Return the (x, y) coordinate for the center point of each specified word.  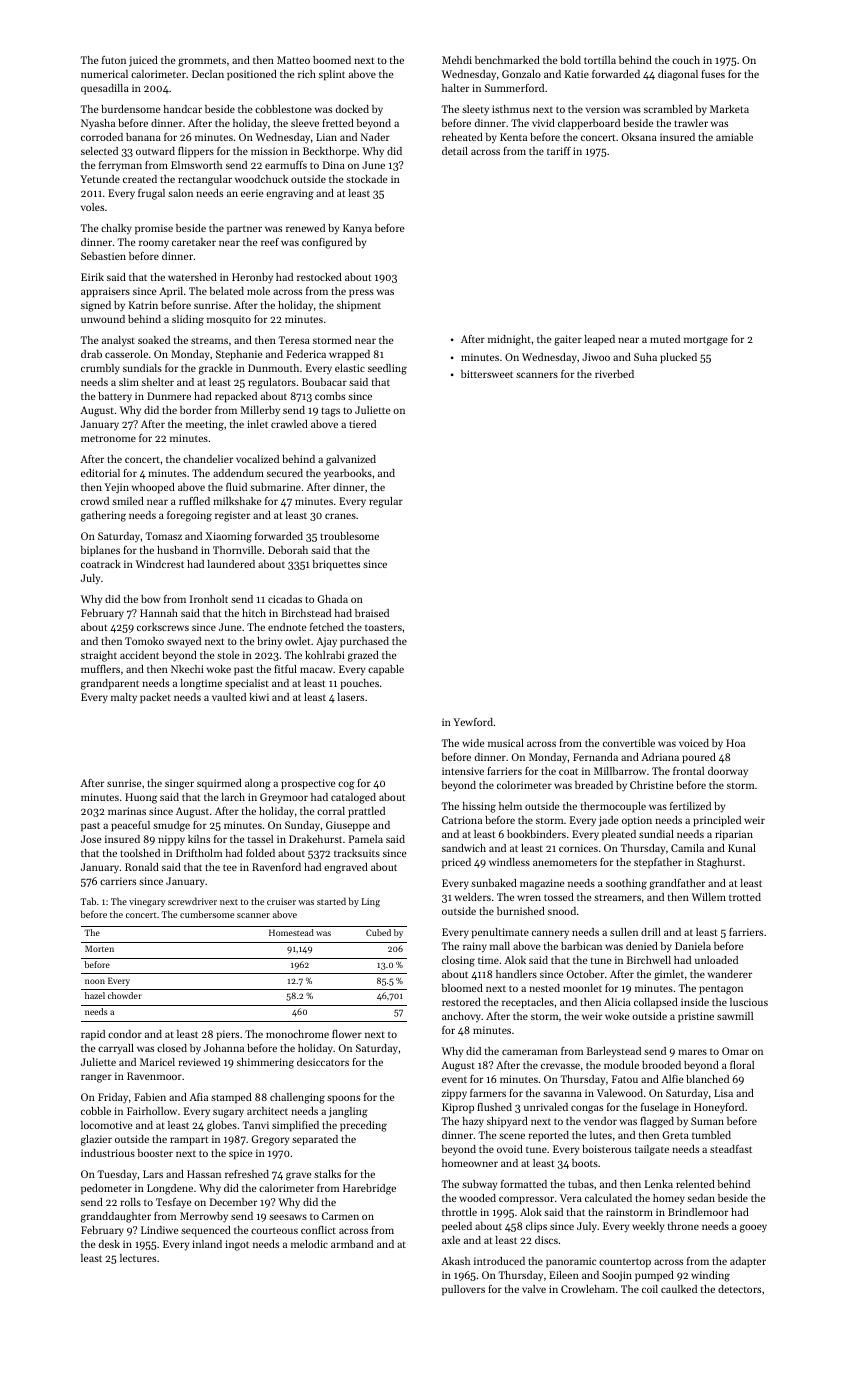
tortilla (600, 60)
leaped (599, 340)
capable (386, 670)
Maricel (157, 1062)
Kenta (513, 137)
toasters (383, 627)
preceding (363, 1126)
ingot (237, 1245)
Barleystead (614, 1052)
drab (91, 354)
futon (114, 60)
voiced (694, 743)
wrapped (349, 355)
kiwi (259, 697)
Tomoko (144, 641)
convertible (629, 743)
